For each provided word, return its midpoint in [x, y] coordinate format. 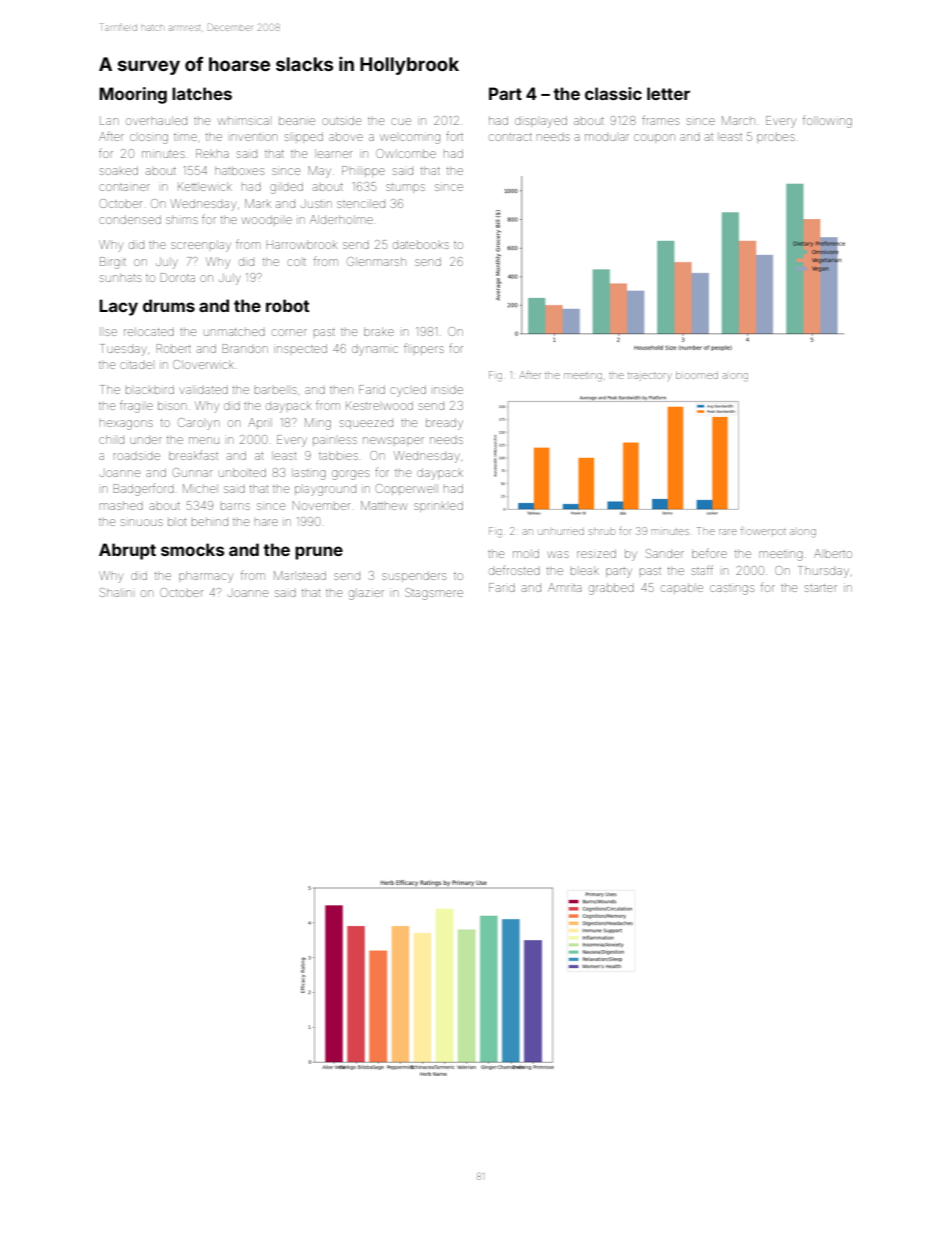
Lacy [118, 307]
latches [202, 93]
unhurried [561, 531]
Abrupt [127, 551]
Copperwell [407, 489]
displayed [541, 122]
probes [776, 137]
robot [287, 305]
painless [335, 441]
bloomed [697, 375]
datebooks [421, 244]
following [827, 122]
